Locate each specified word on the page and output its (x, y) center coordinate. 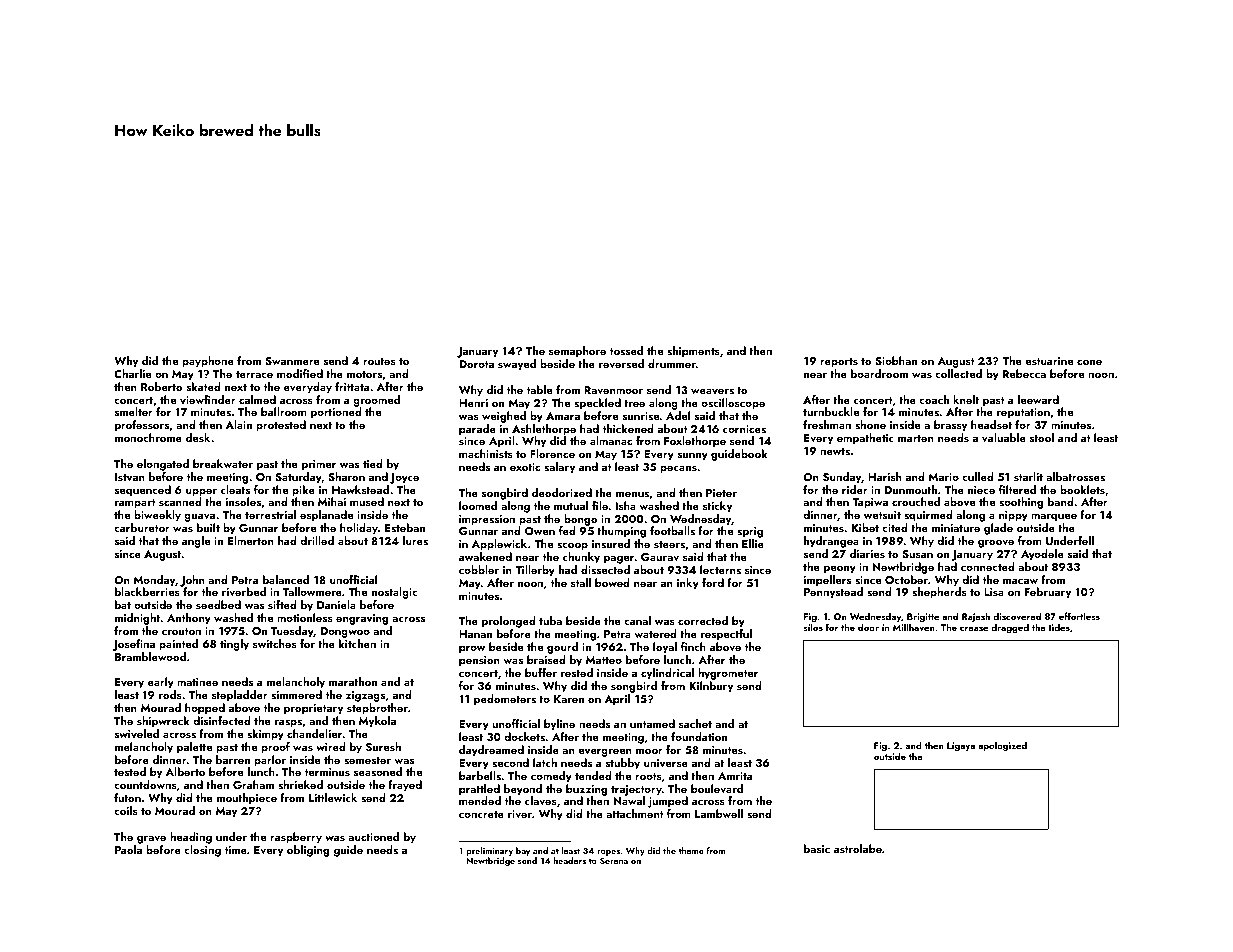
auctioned (373, 836)
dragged (1010, 628)
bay (523, 851)
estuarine (1049, 361)
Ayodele (1042, 555)
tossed (626, 350)
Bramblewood (150, 656)
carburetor (142, 527)
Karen (569, 699)
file (600, 505)
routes (379, 361)
